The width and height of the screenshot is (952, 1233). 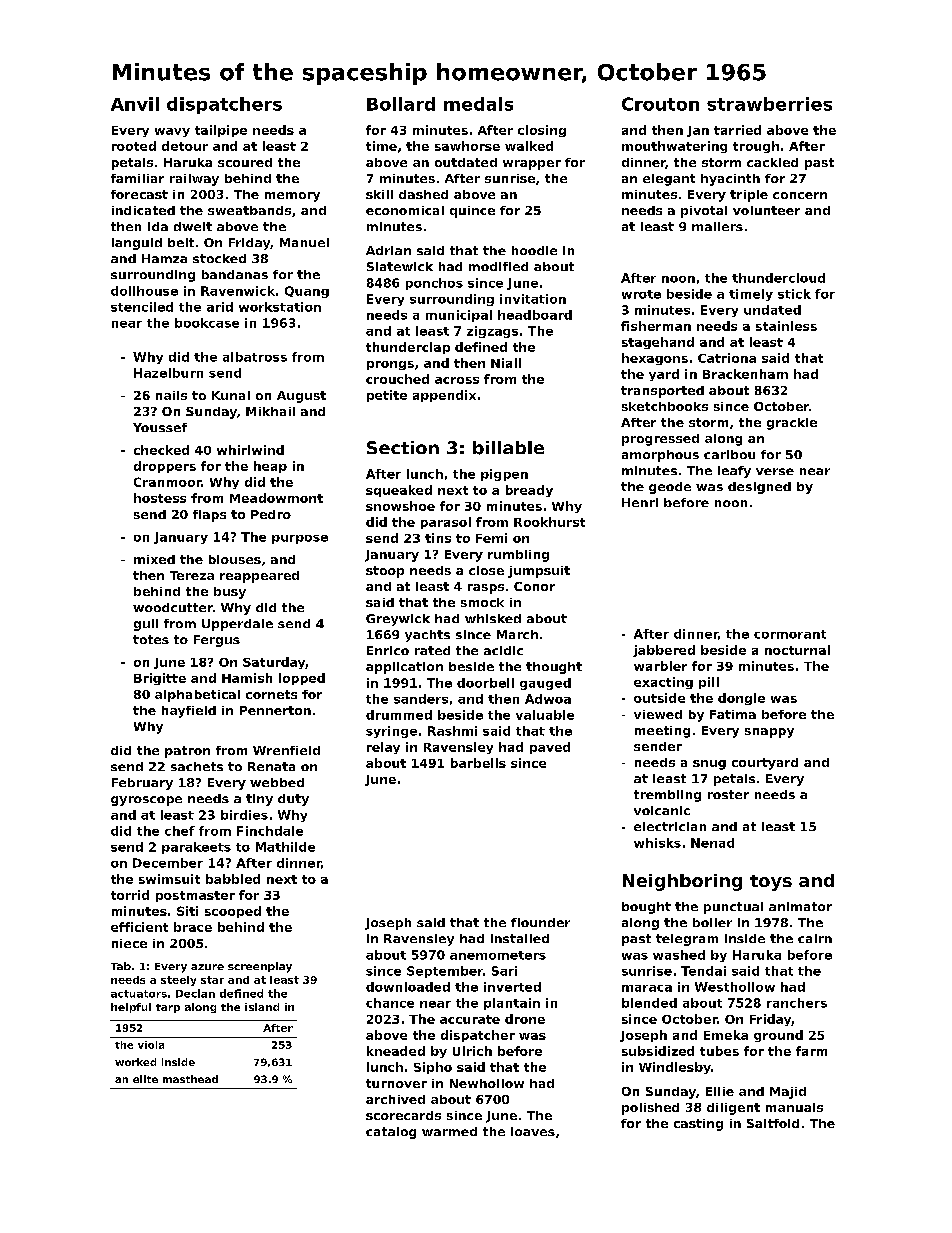 What do you see at coordinates (657, 843) in the screenshot?
I see `whisks` at bounding box center [657, 843].
